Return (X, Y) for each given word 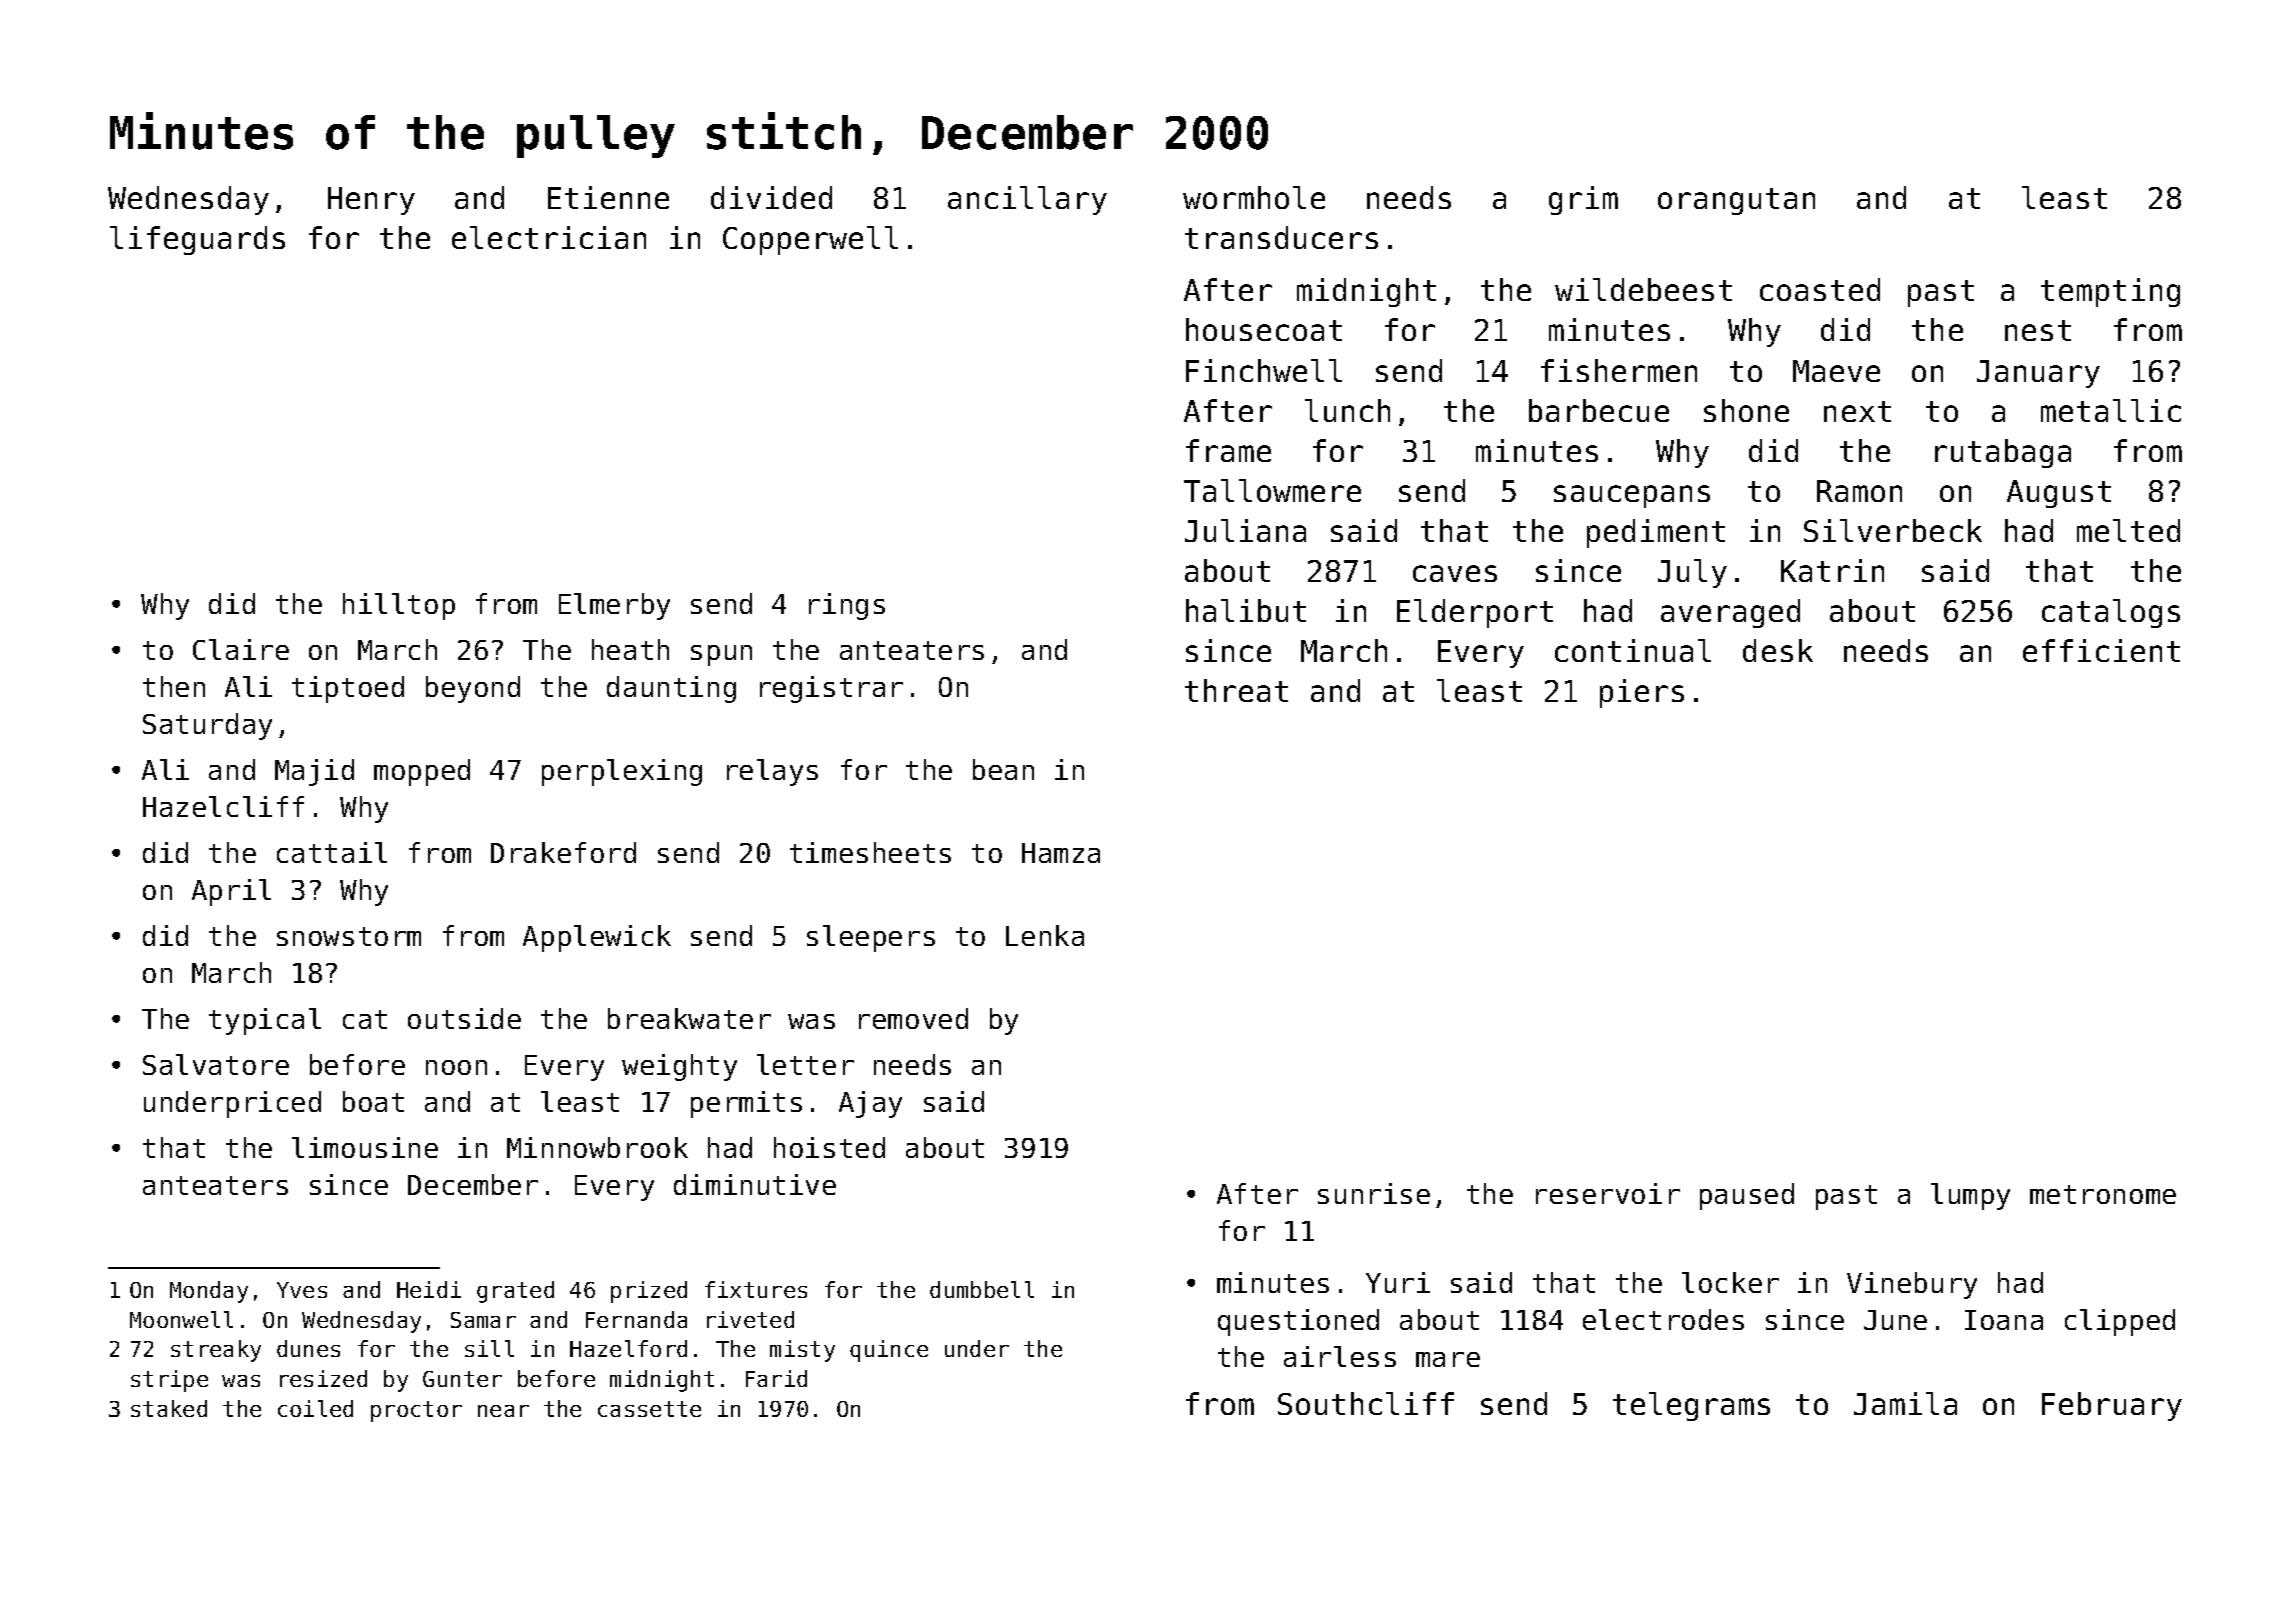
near (503, 1411)
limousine (365, 1147)
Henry (371, 201)
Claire (241, 649)
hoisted (829, 1147)
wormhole (1254, 197)
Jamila (1905, 1403)
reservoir (1608, 1193)
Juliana (1245, 530)
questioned (1298, 1322)
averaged (1730, 613)
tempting (2110, 292)
